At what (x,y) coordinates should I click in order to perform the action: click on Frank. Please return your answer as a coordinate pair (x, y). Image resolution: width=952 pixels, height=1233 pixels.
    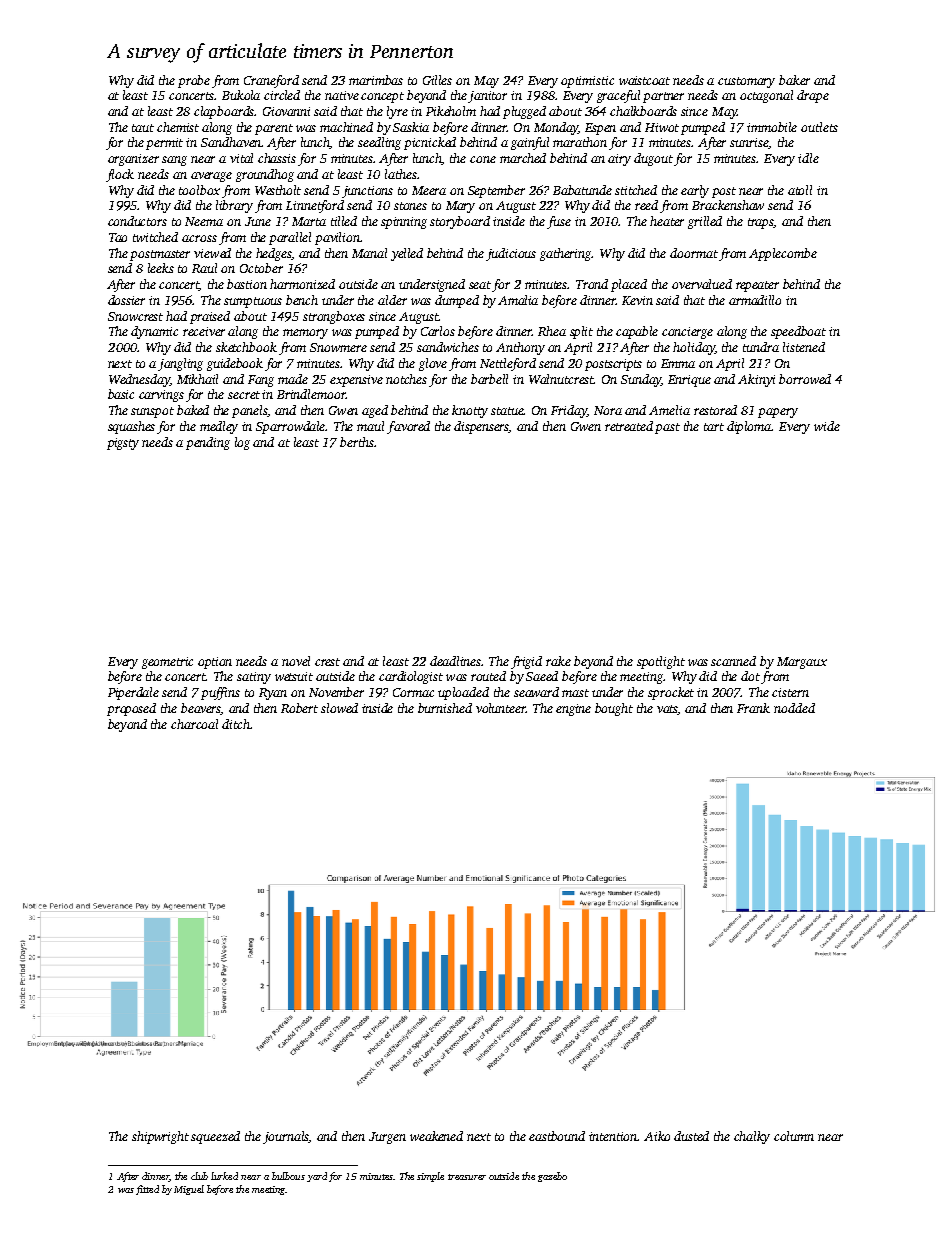
    Looking at the image, I should click on (753, 708).
